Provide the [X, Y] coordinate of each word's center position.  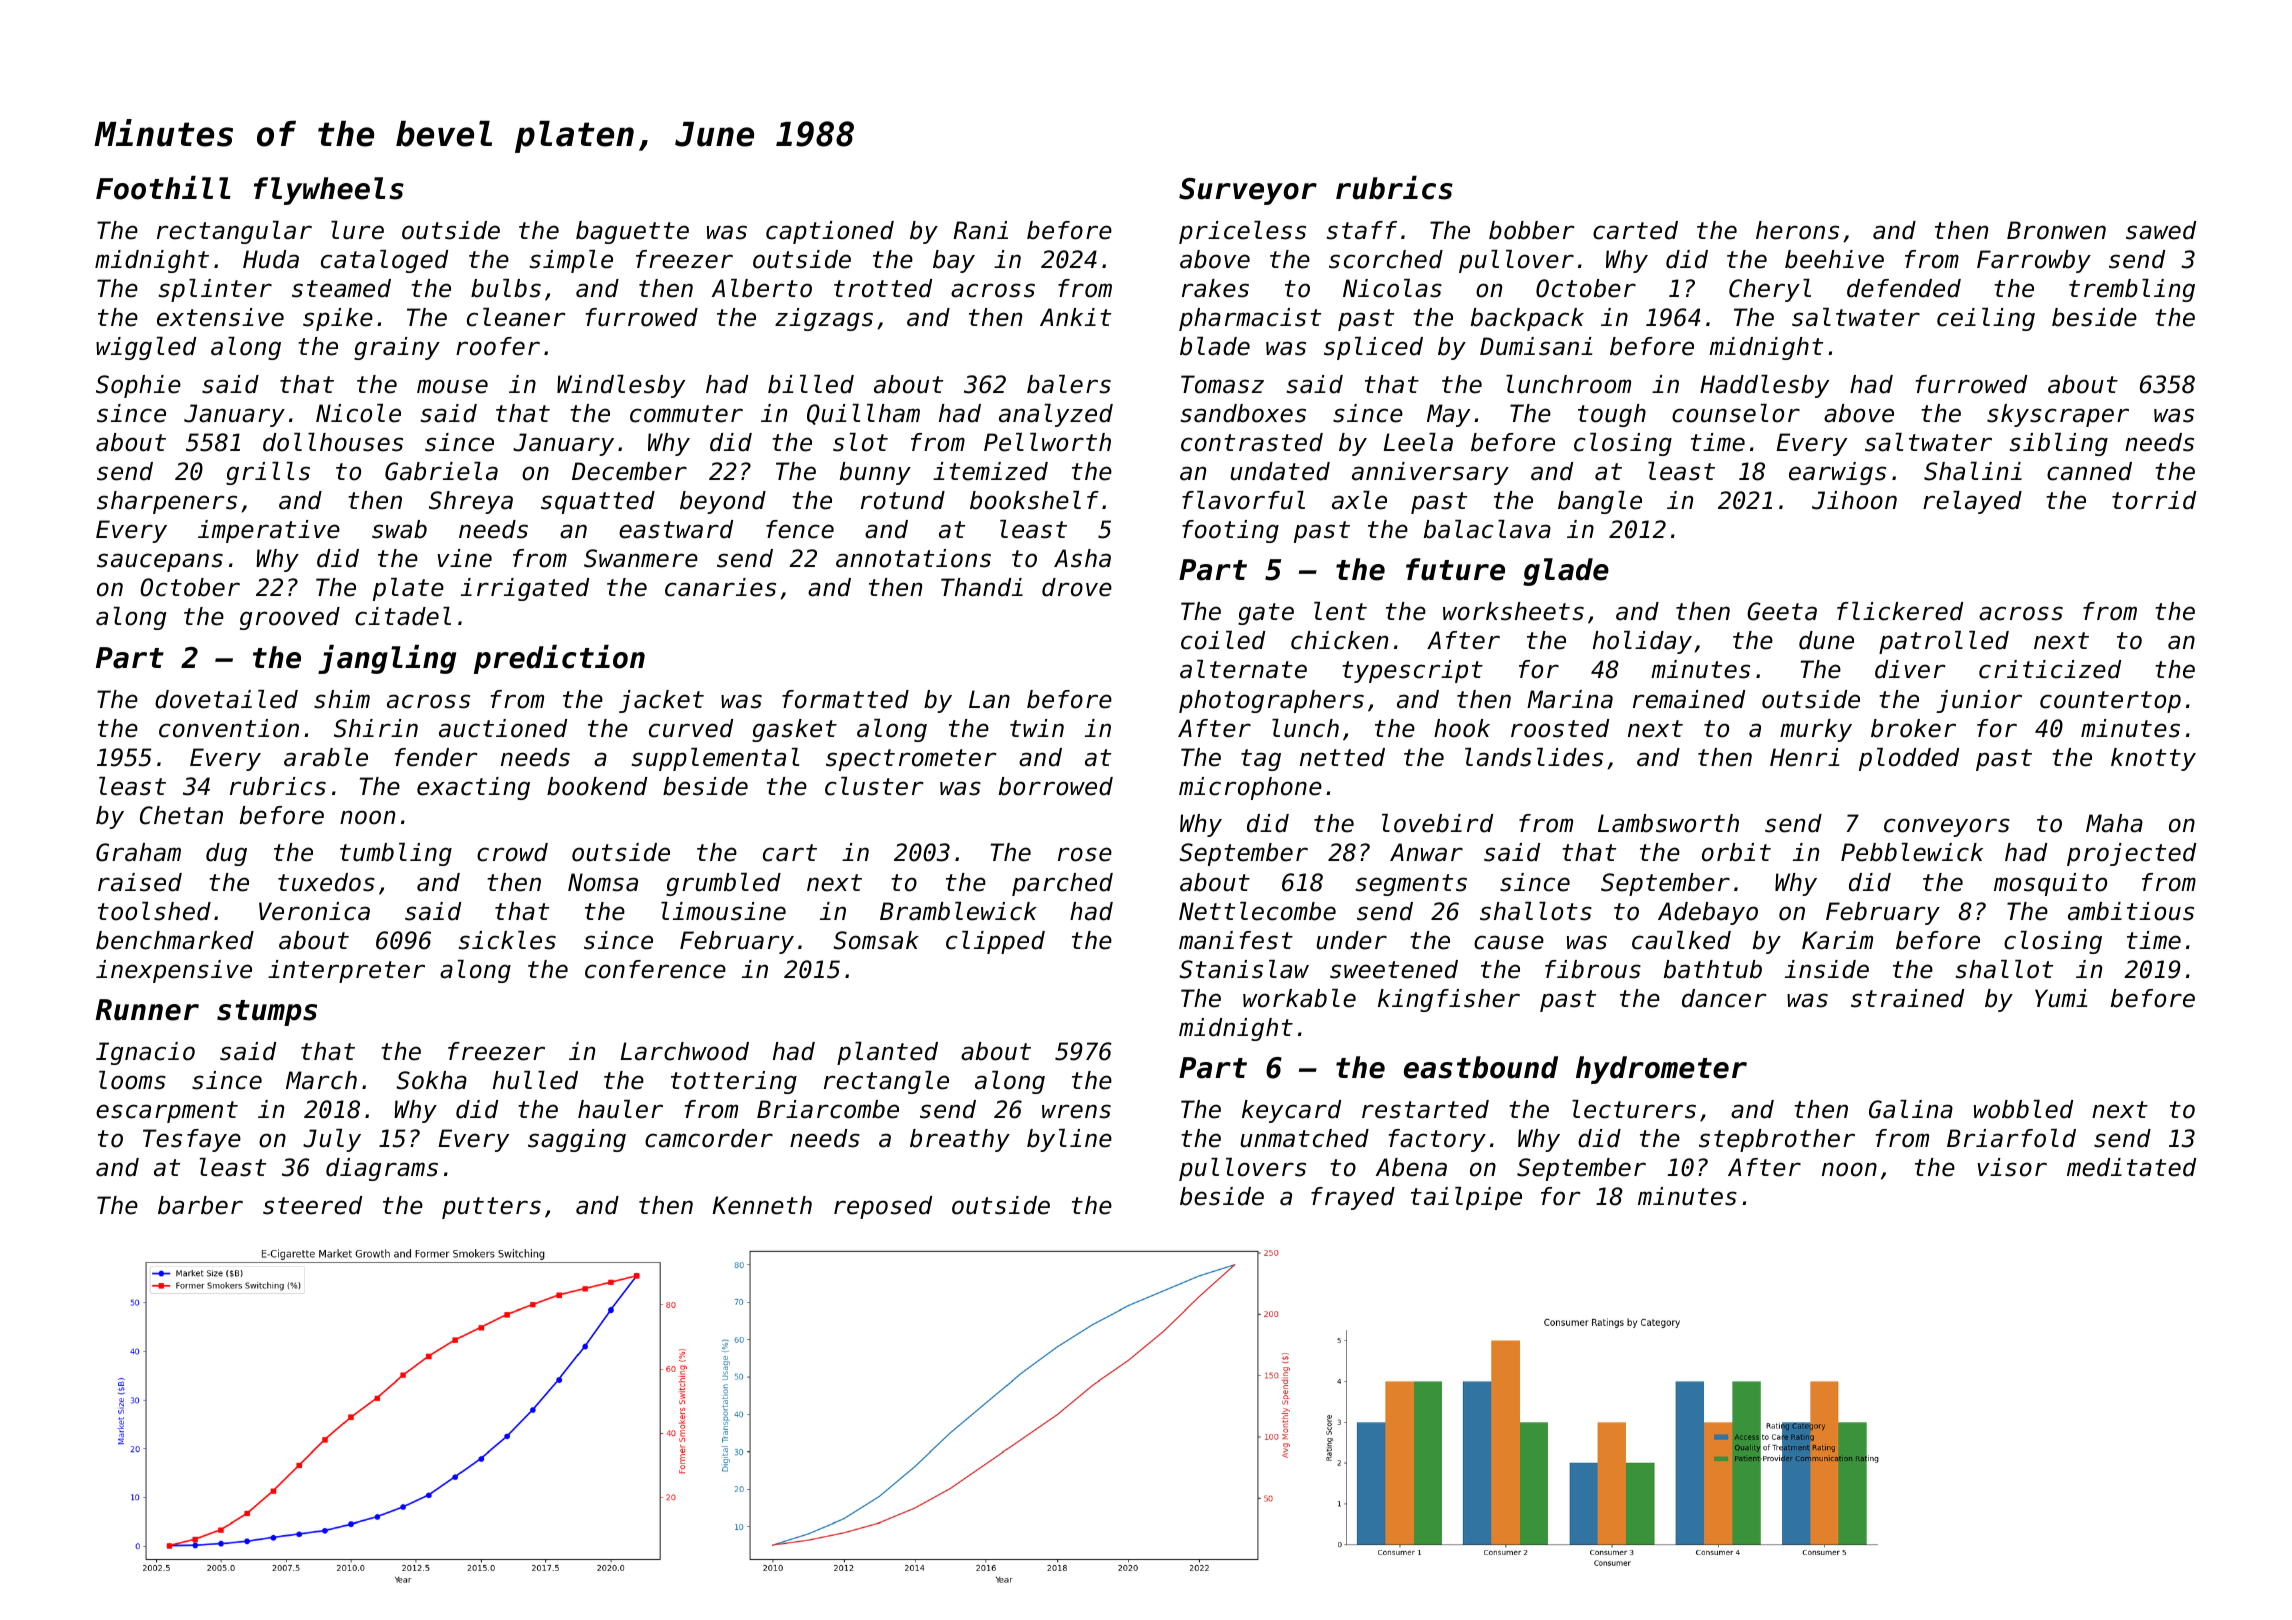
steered [312, 1205]
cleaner [516, 317]
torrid [2154, 500]
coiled [1223, 640]
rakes [1215, 288]
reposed [883, 1207]
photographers [1271, 701]
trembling [2132, 290]
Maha [2114, 823]
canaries [720, 587]
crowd [512, 852]
